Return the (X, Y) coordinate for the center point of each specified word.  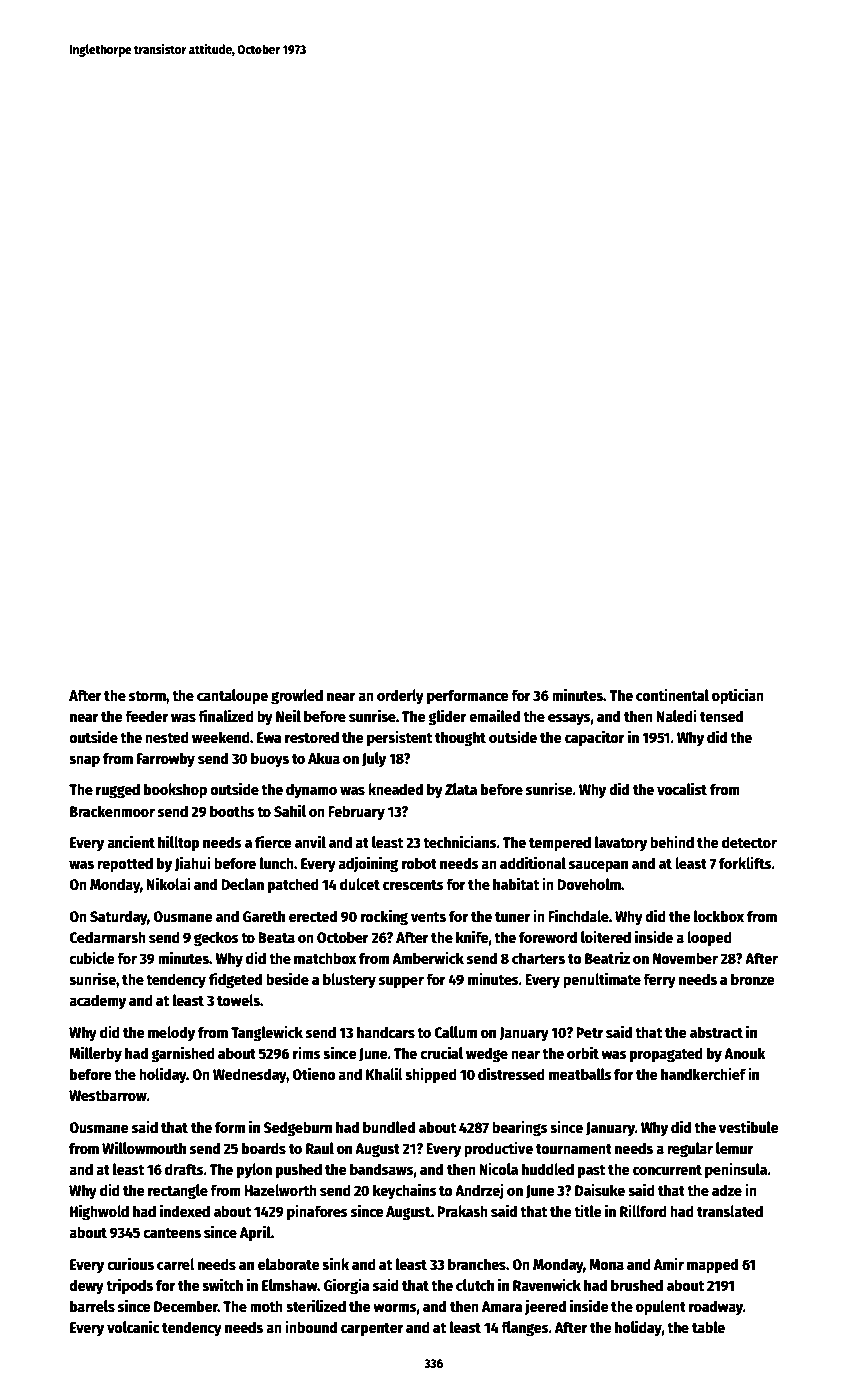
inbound (311, 1326)
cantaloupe (232, 697)
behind (672, 841)
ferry (659, 981)
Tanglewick (267, 1033)
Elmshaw (289, 1285)
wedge (487, 1055)
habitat (516, 883)
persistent (399, 738)
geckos (216, 939)
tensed (721, 716)
